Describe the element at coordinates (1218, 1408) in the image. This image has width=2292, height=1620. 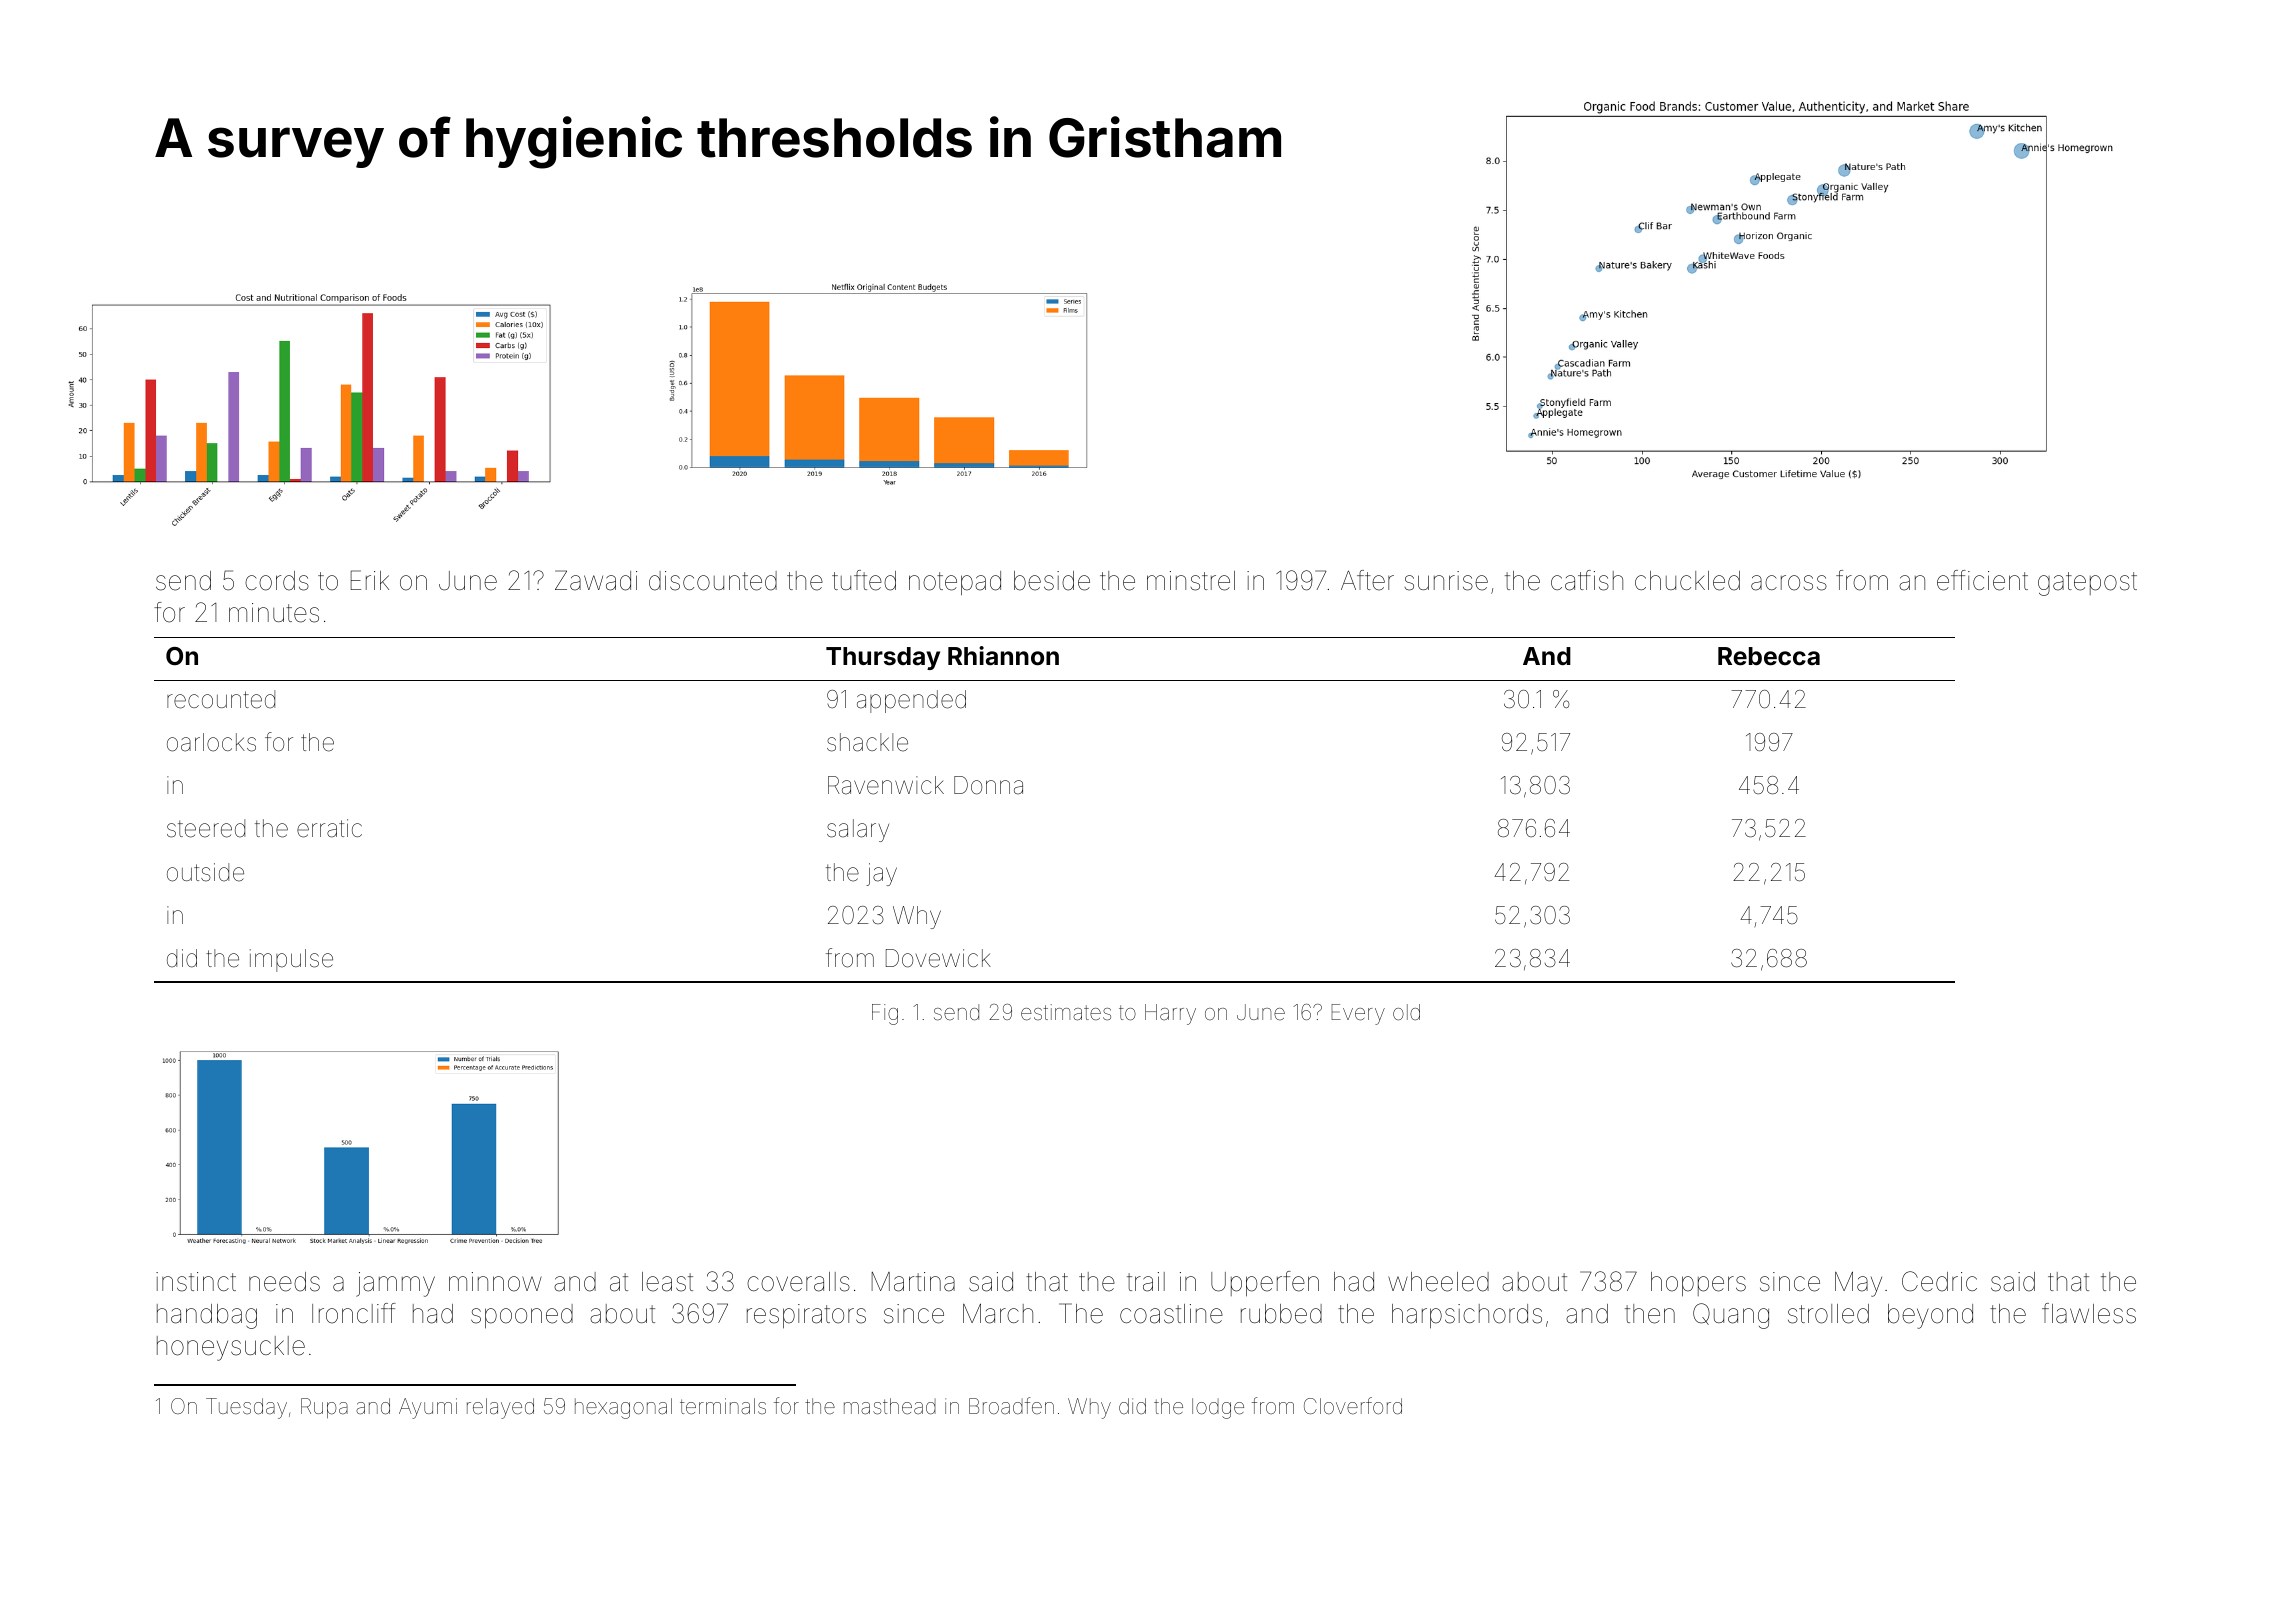
I see `lodge` at that location.
